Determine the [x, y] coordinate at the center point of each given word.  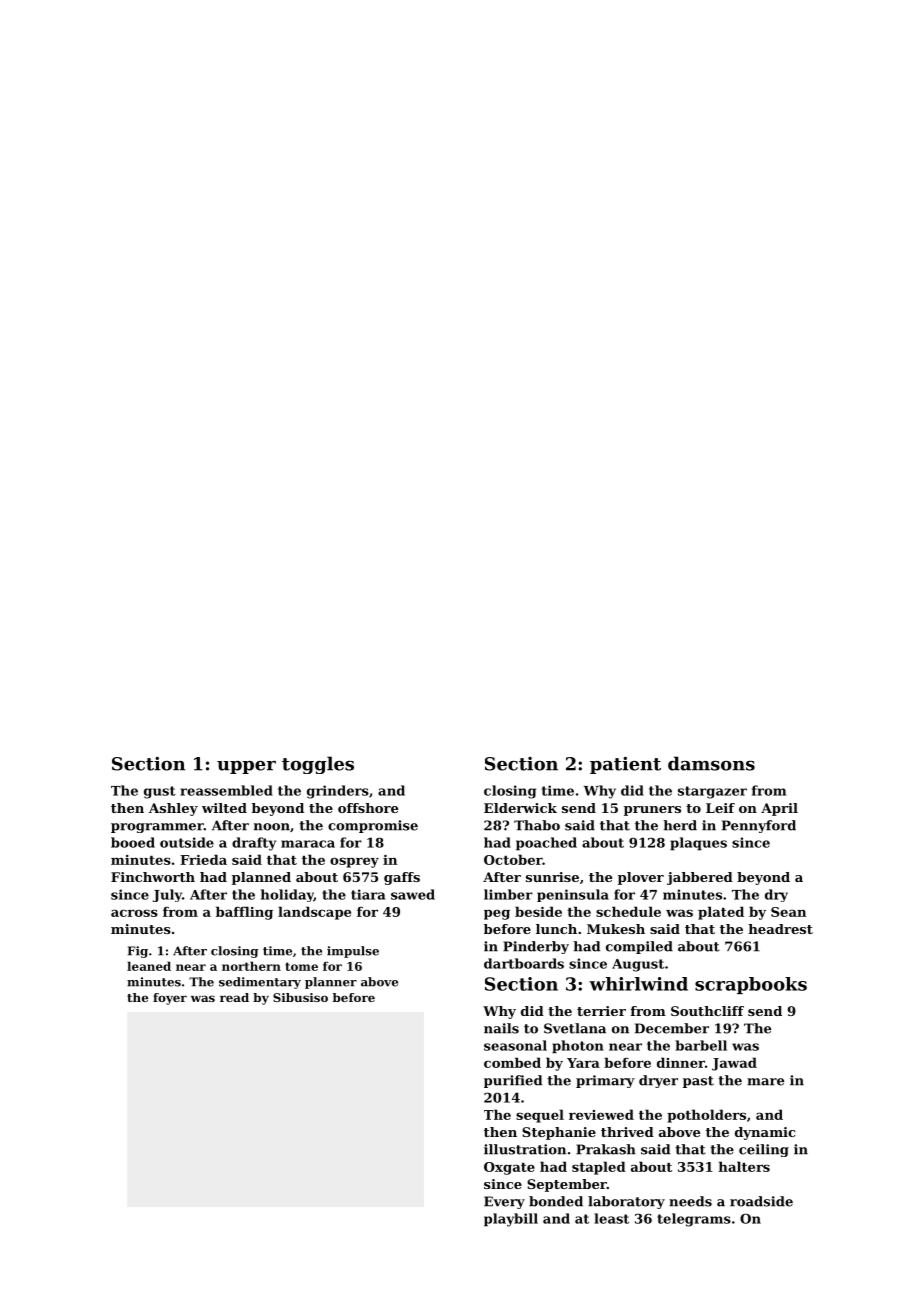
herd [680, 825]
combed [512, 1062]
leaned [149, 966]
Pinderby [536, 947]
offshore [368, 808]
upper [246, 767]
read [234, 997]
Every [504, 1202]
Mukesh [616, 929]
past [698, 1082]
